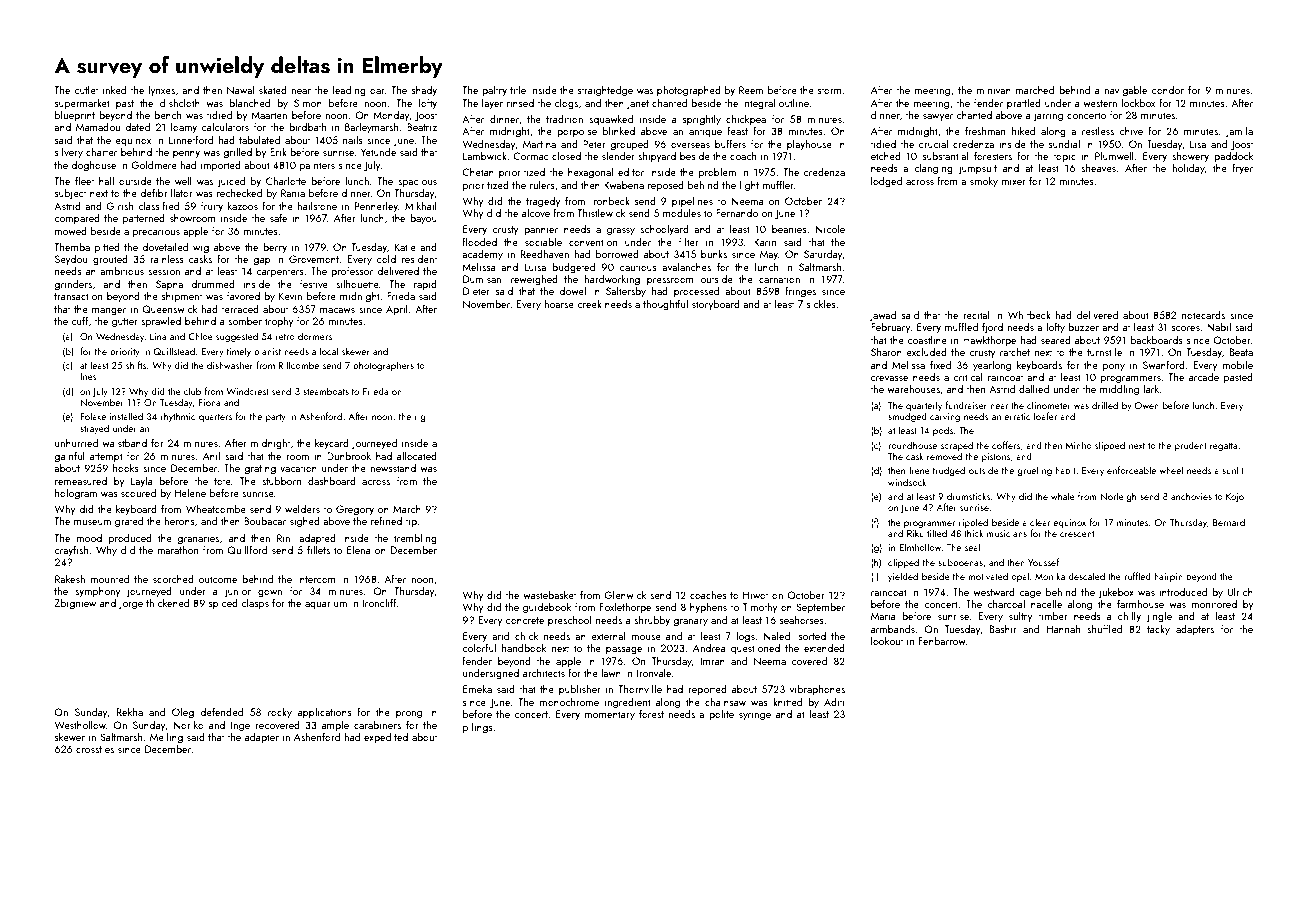  I want to click on minivan, so click(994, 90).
